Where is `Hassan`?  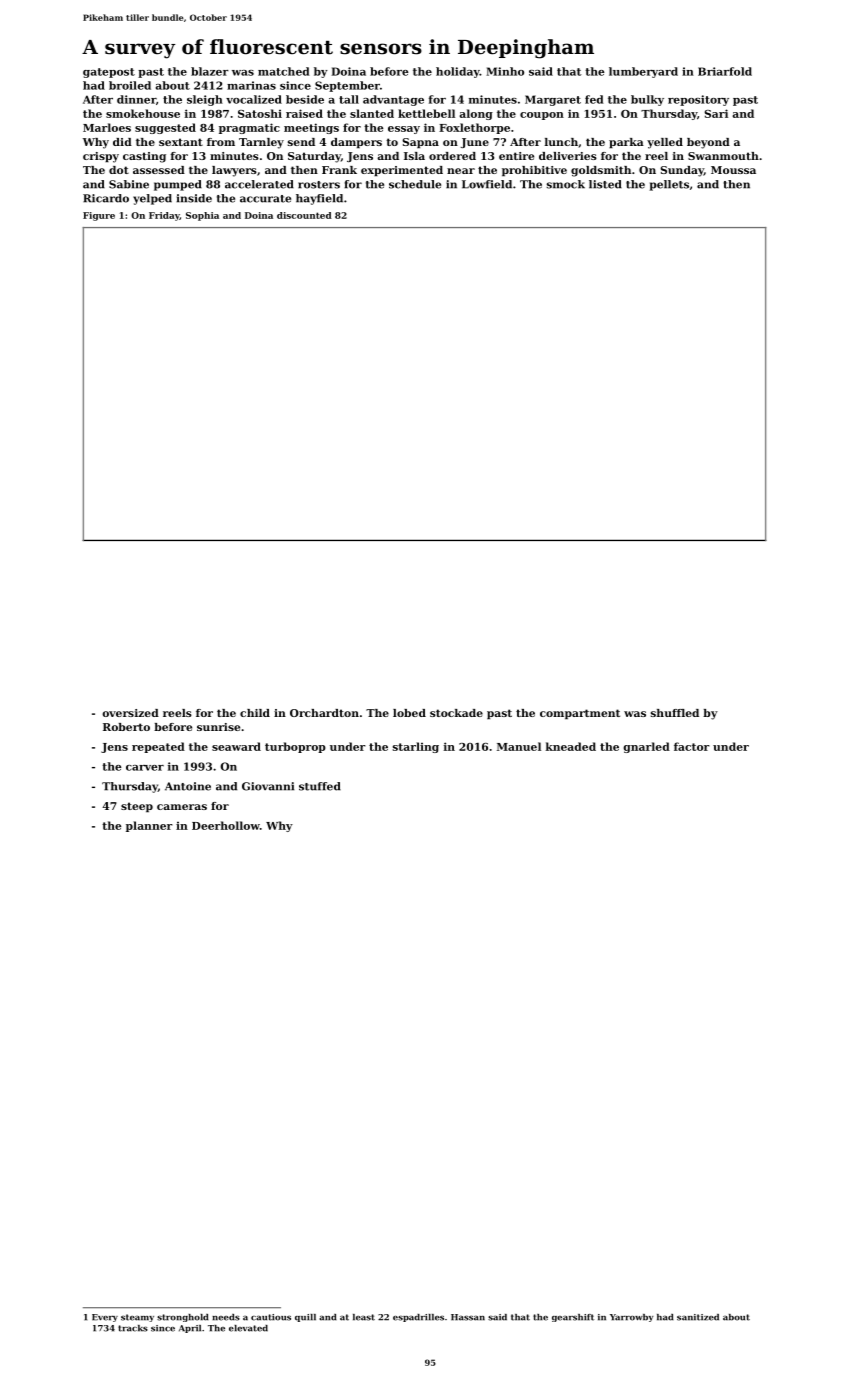 Hassan is located at coordinates (468, 1317).
